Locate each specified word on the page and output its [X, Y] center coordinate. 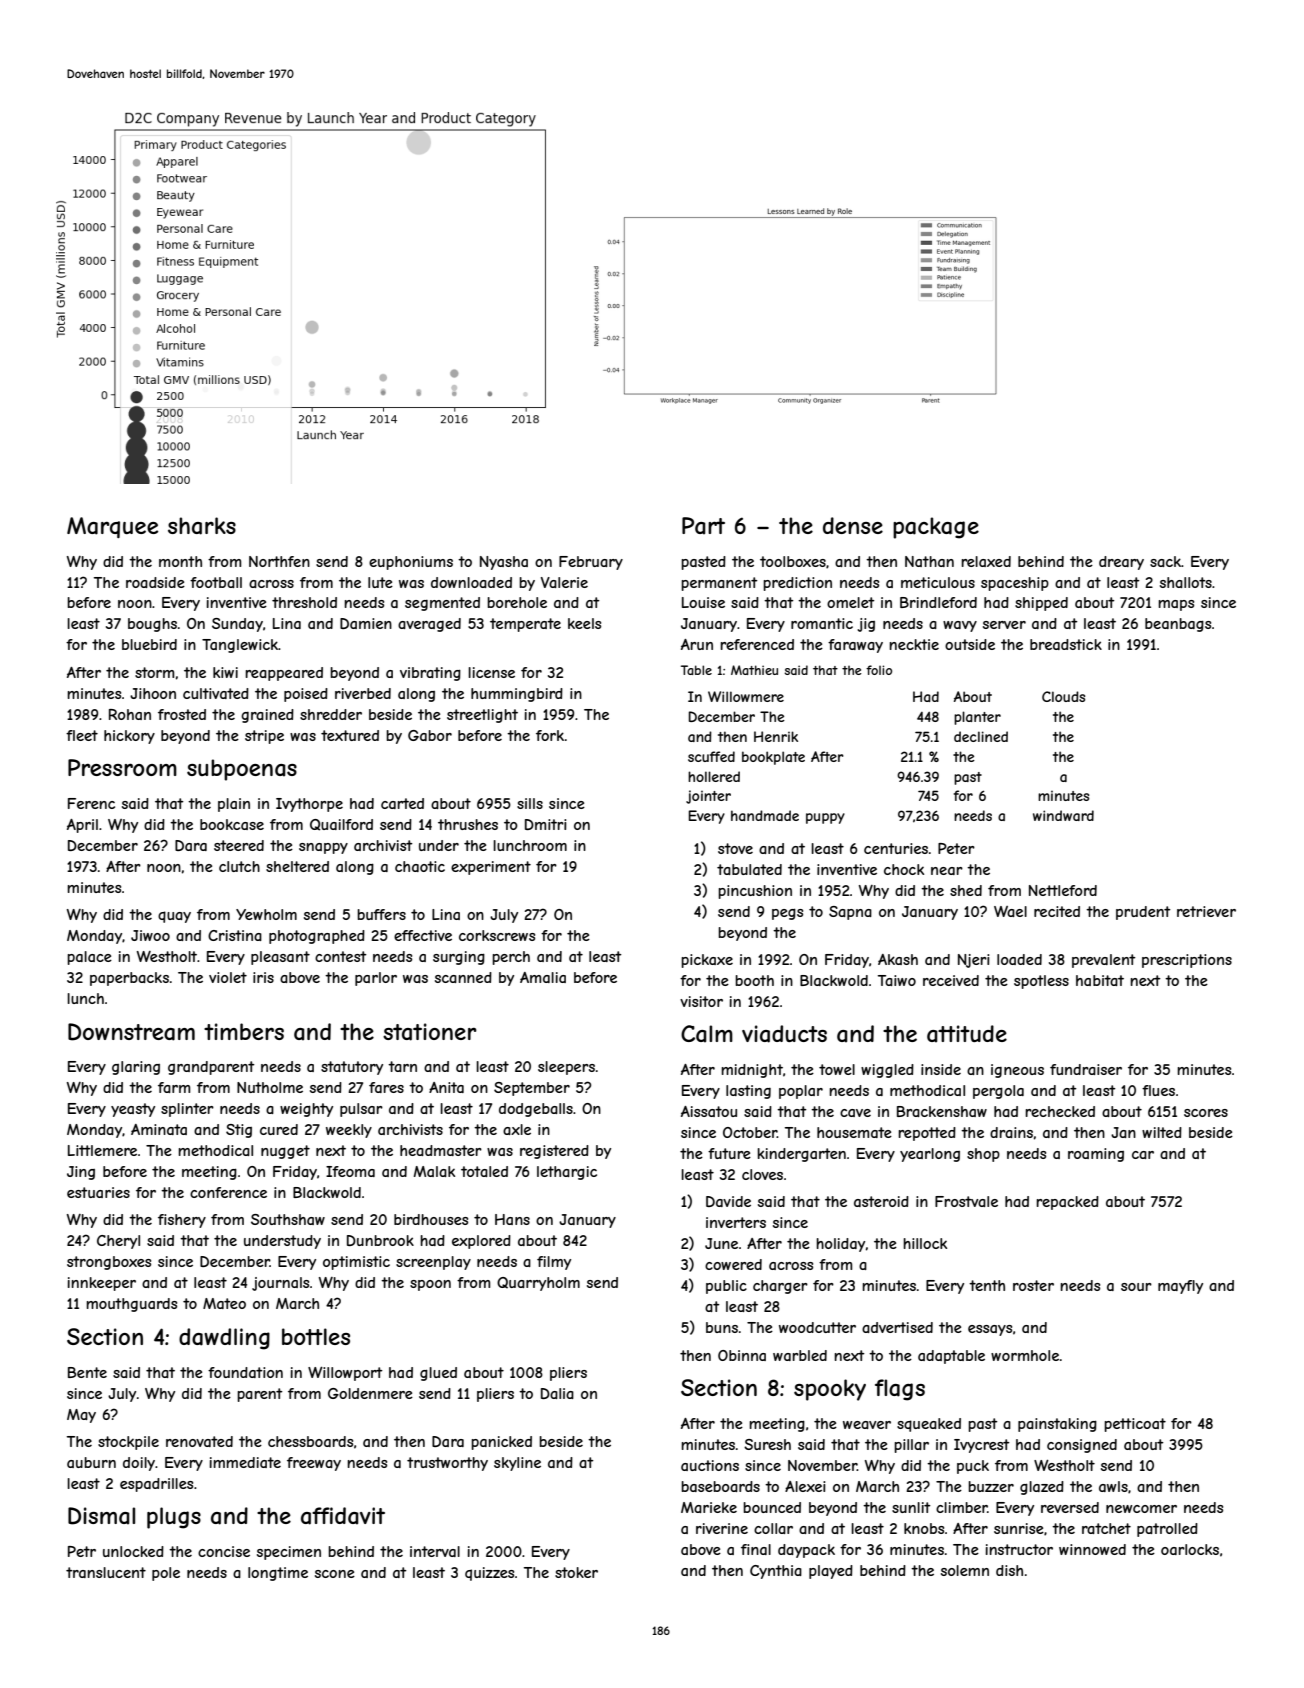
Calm [707, 1034]
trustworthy [447, 1464]
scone [335, 1574]
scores [1206, 1113]
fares [386, 1087]
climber [962, 1507]
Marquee [112, 527]
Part [703, 526]
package [936, 528]
